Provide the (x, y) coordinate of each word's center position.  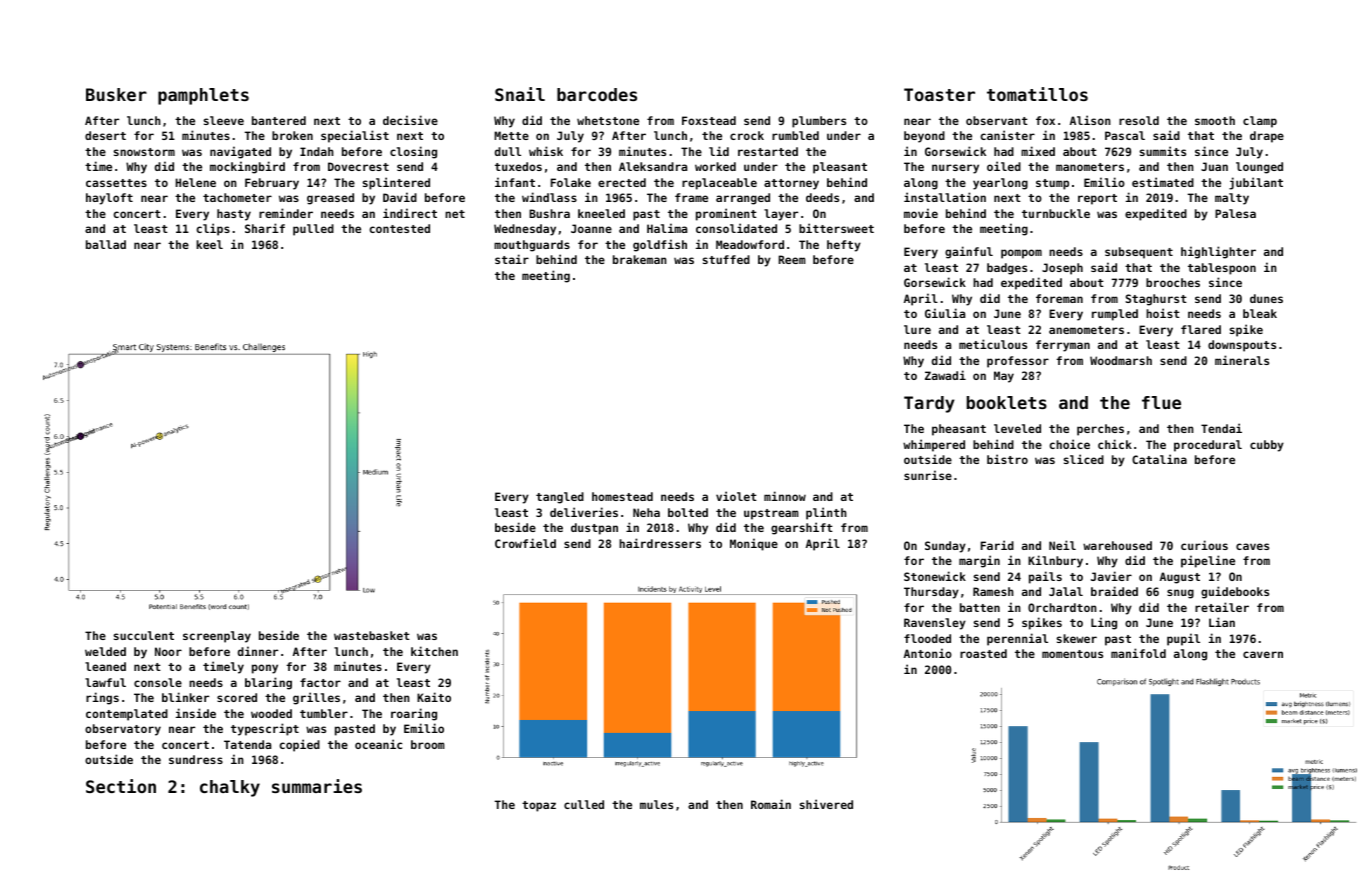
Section (121, 786)
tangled (560, 498)
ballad (106, 244)
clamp (1260, 122)
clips (213, 229)
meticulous (993, 344)
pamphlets (203, 96)
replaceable (719, 184)
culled (584, 804)
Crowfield (525, 543)
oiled (1004, 166)
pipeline (1208, 561)
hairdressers (660, 543)
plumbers (819, 122)
